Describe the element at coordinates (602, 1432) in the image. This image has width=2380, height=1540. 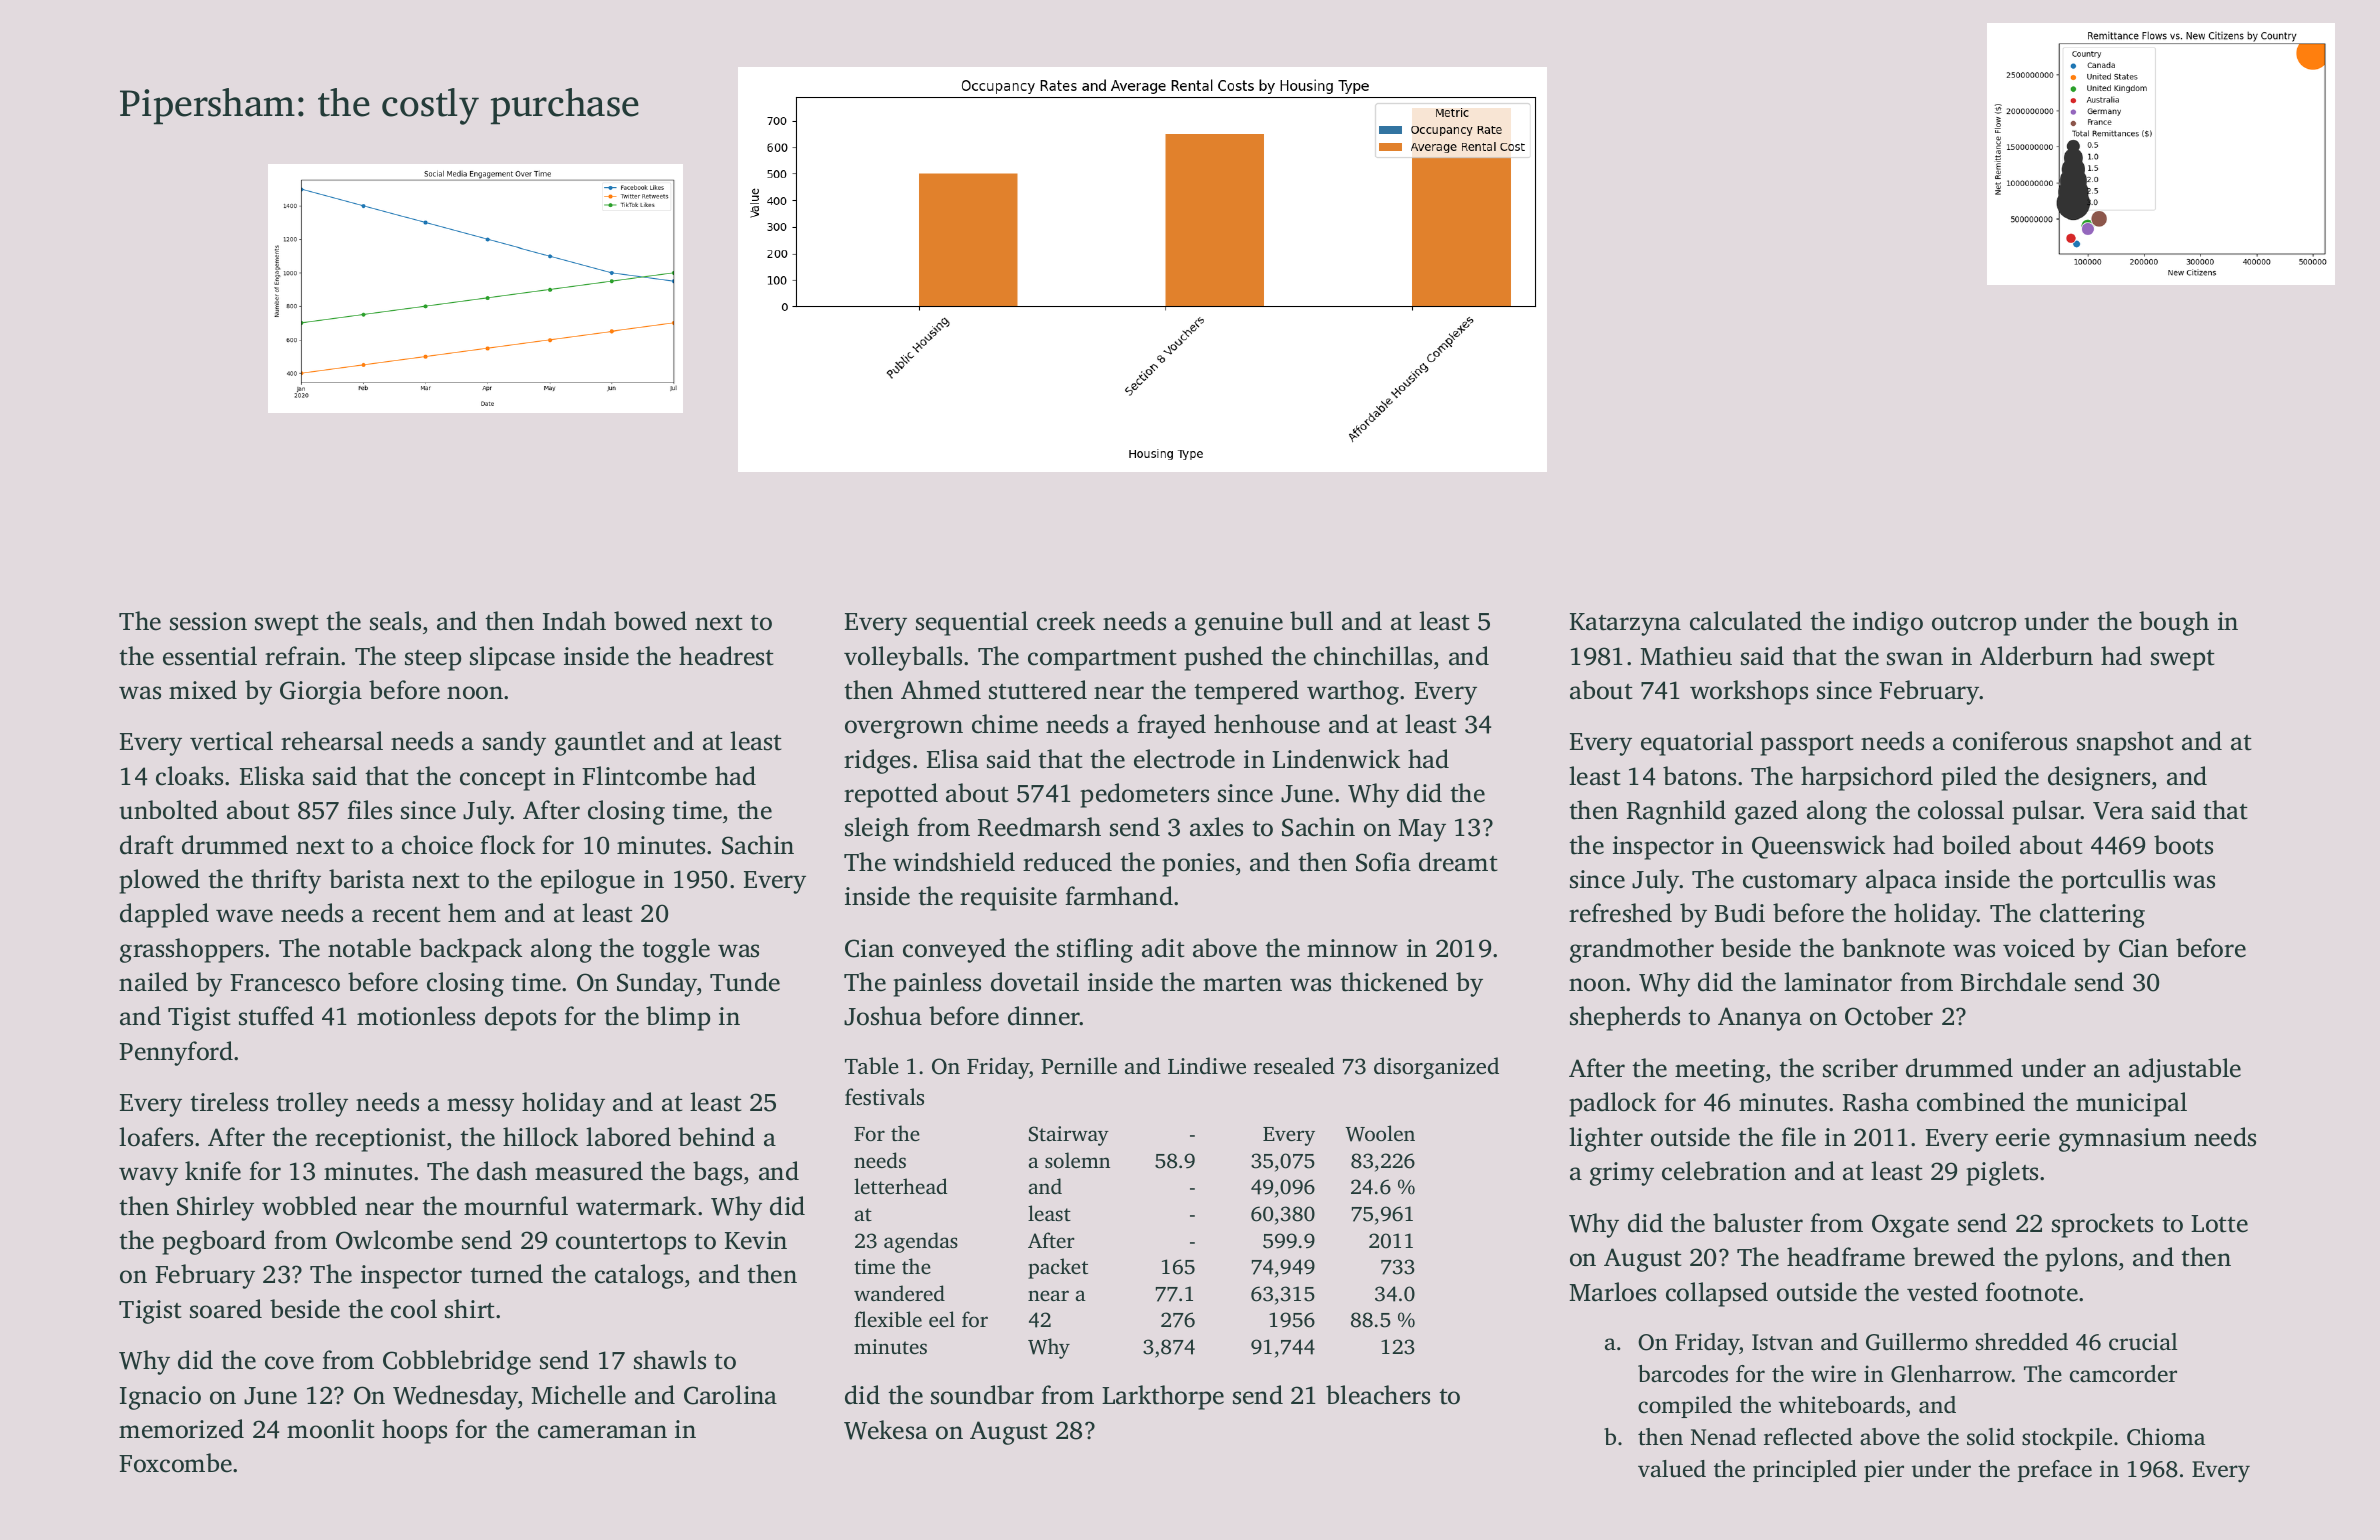
I see `cameraman` at that location.
